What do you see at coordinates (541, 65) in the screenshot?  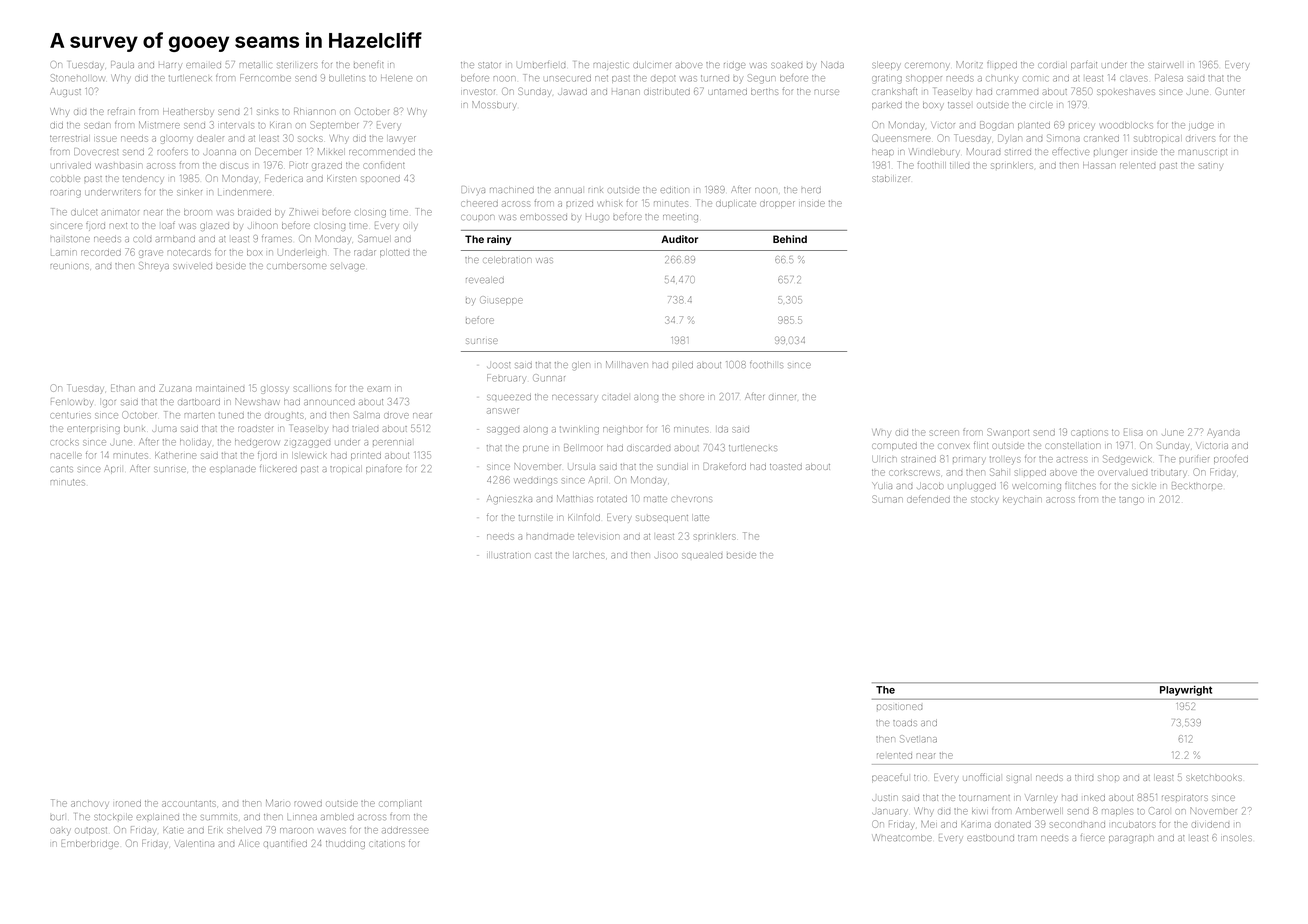 I see `Umberfield` at bounding box center [541, 65].
